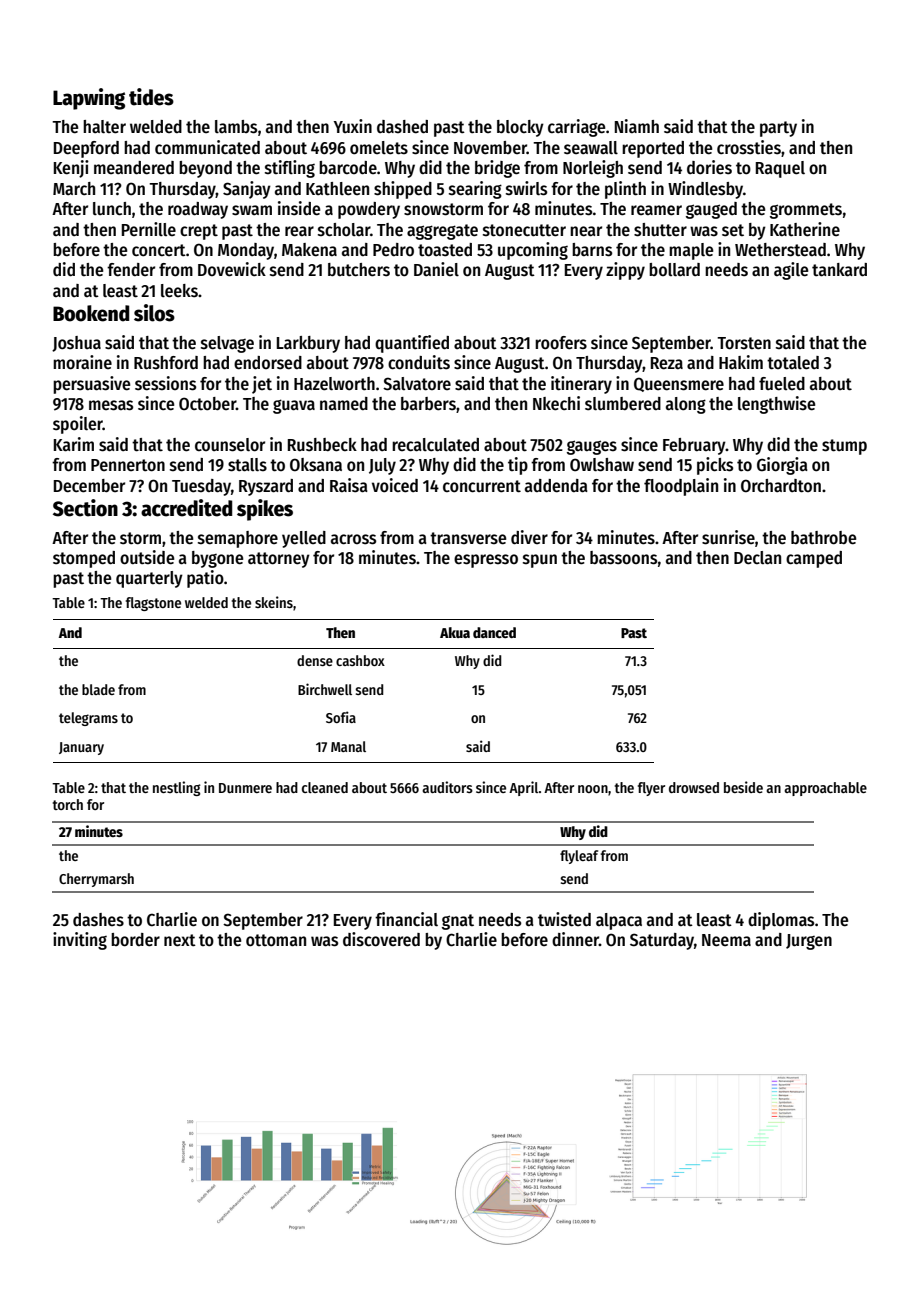  What do you see at coordinates (134, 168) in the page?
I see `meandered` at bounding box center [134, 168].
